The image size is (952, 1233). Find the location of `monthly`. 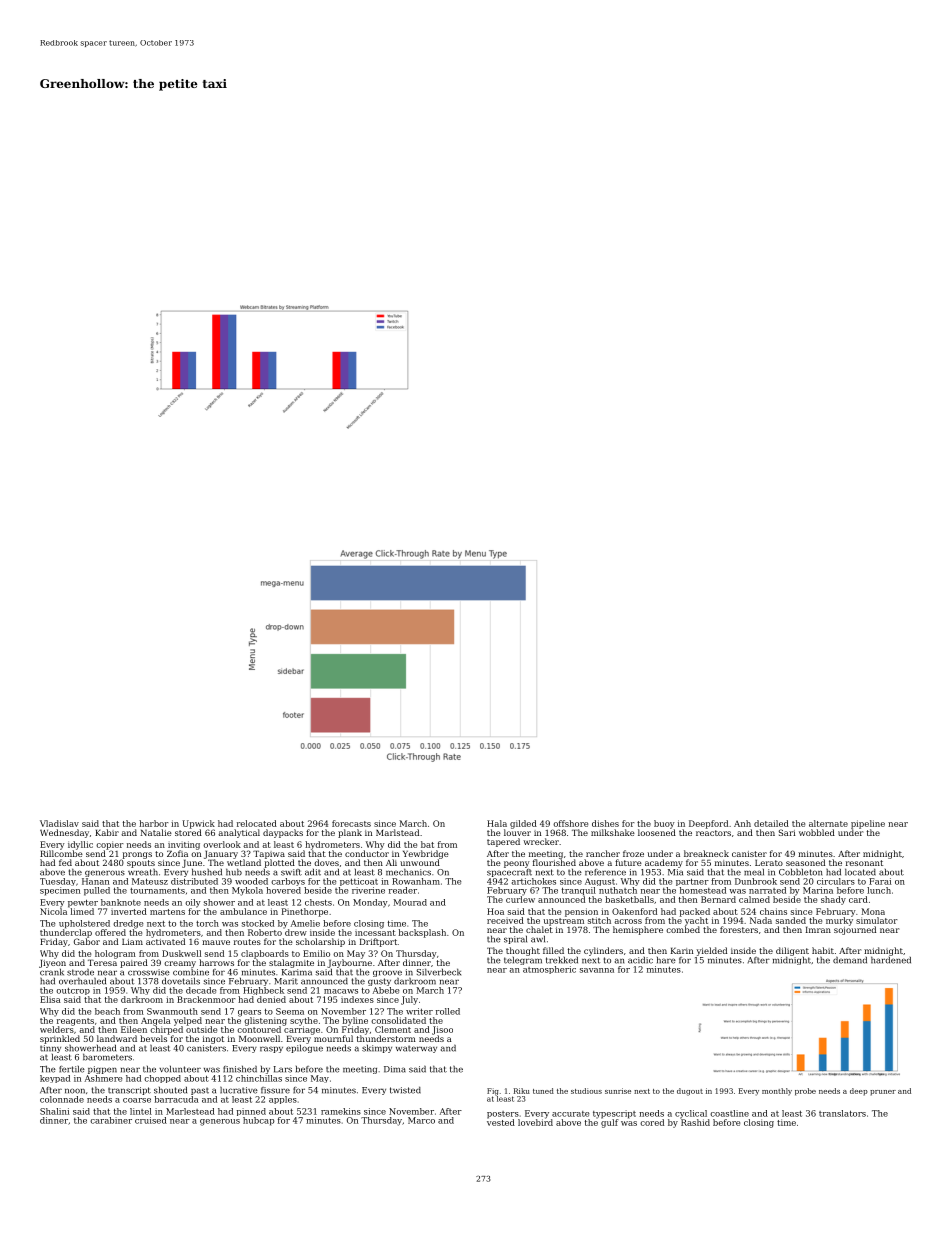

monthly is located at coordinates (777, 1092).
